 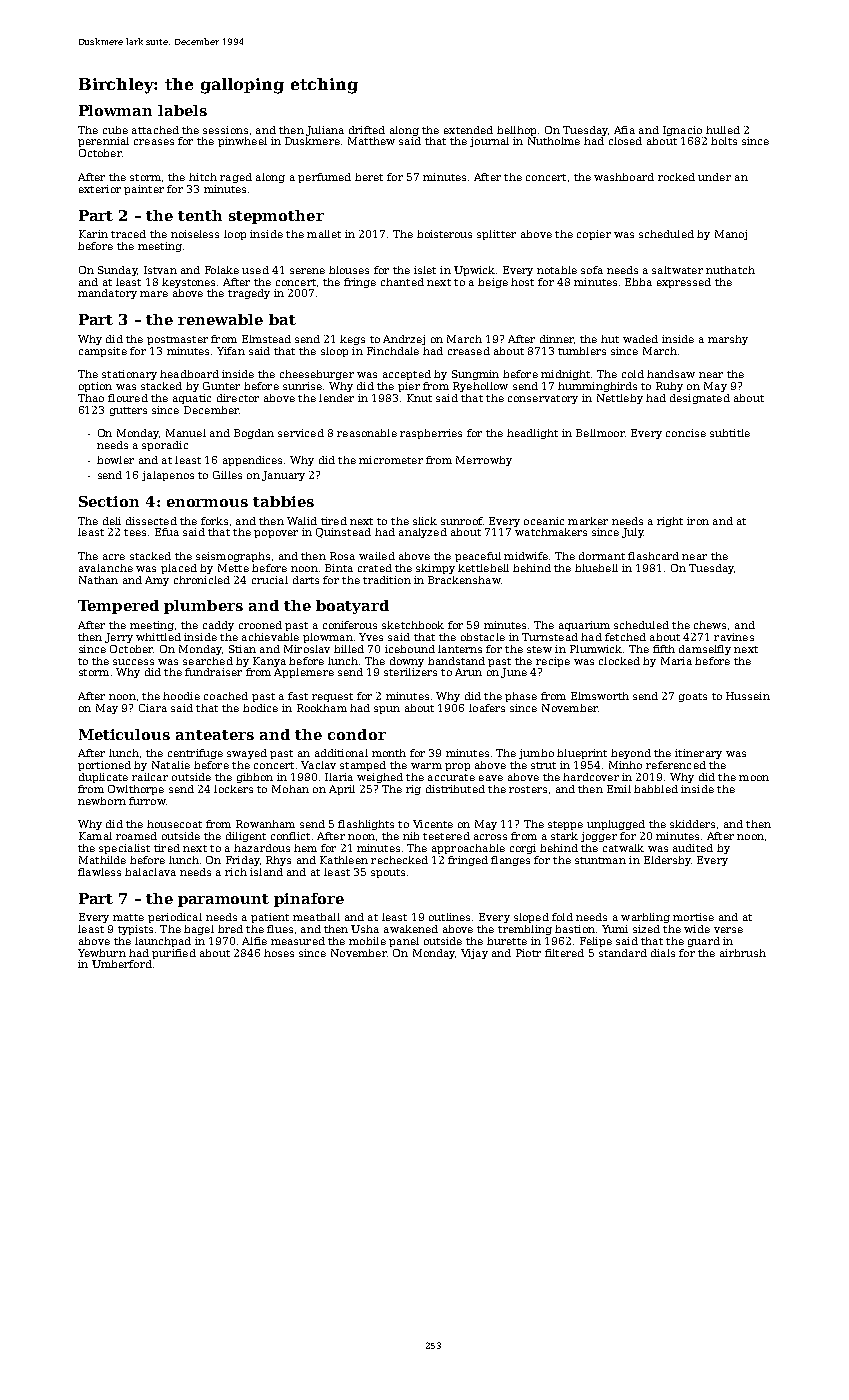 I want to click on request, so click(x=332, y=697).
